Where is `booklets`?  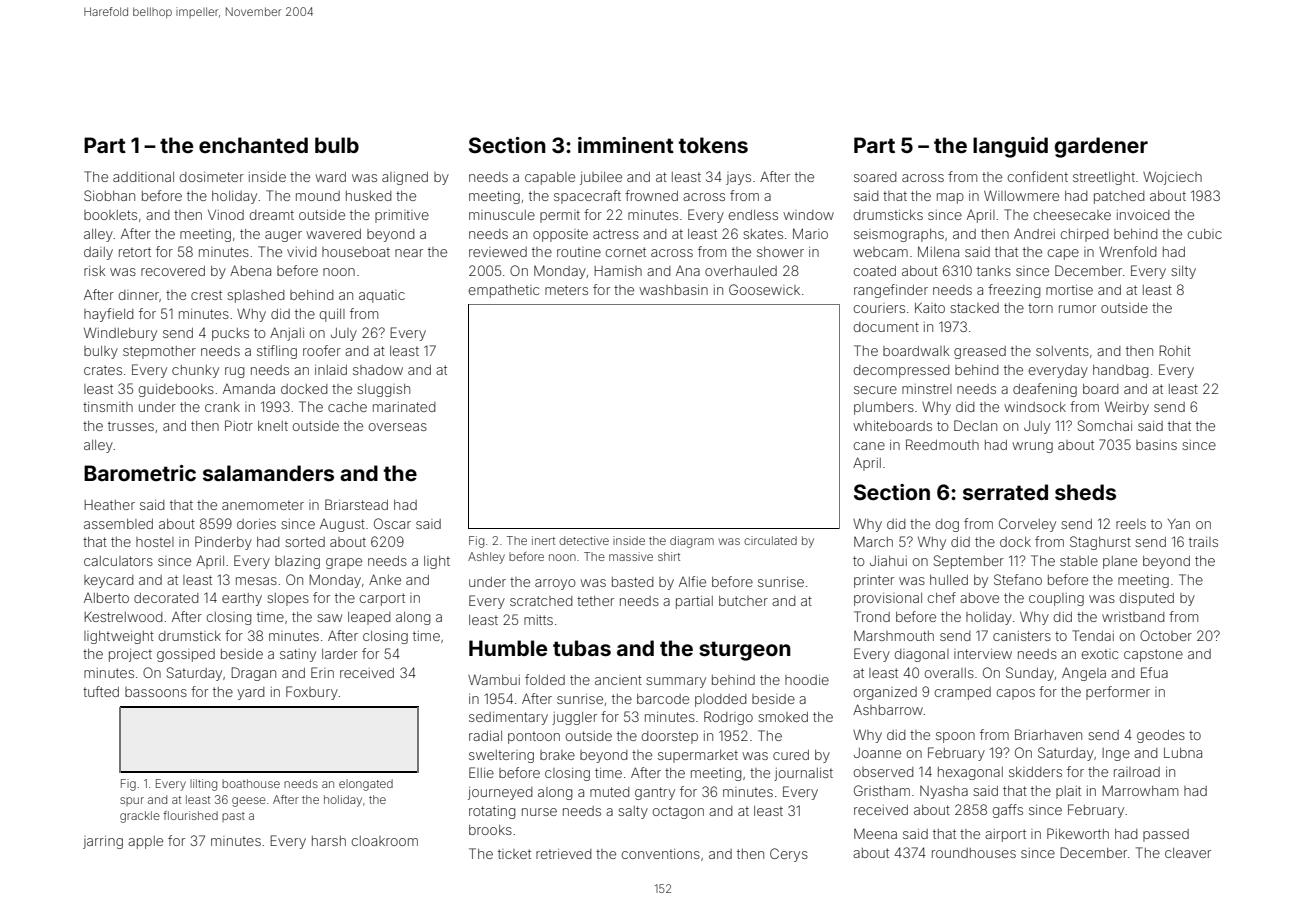
booklets is located at coordinates (110, 215).
